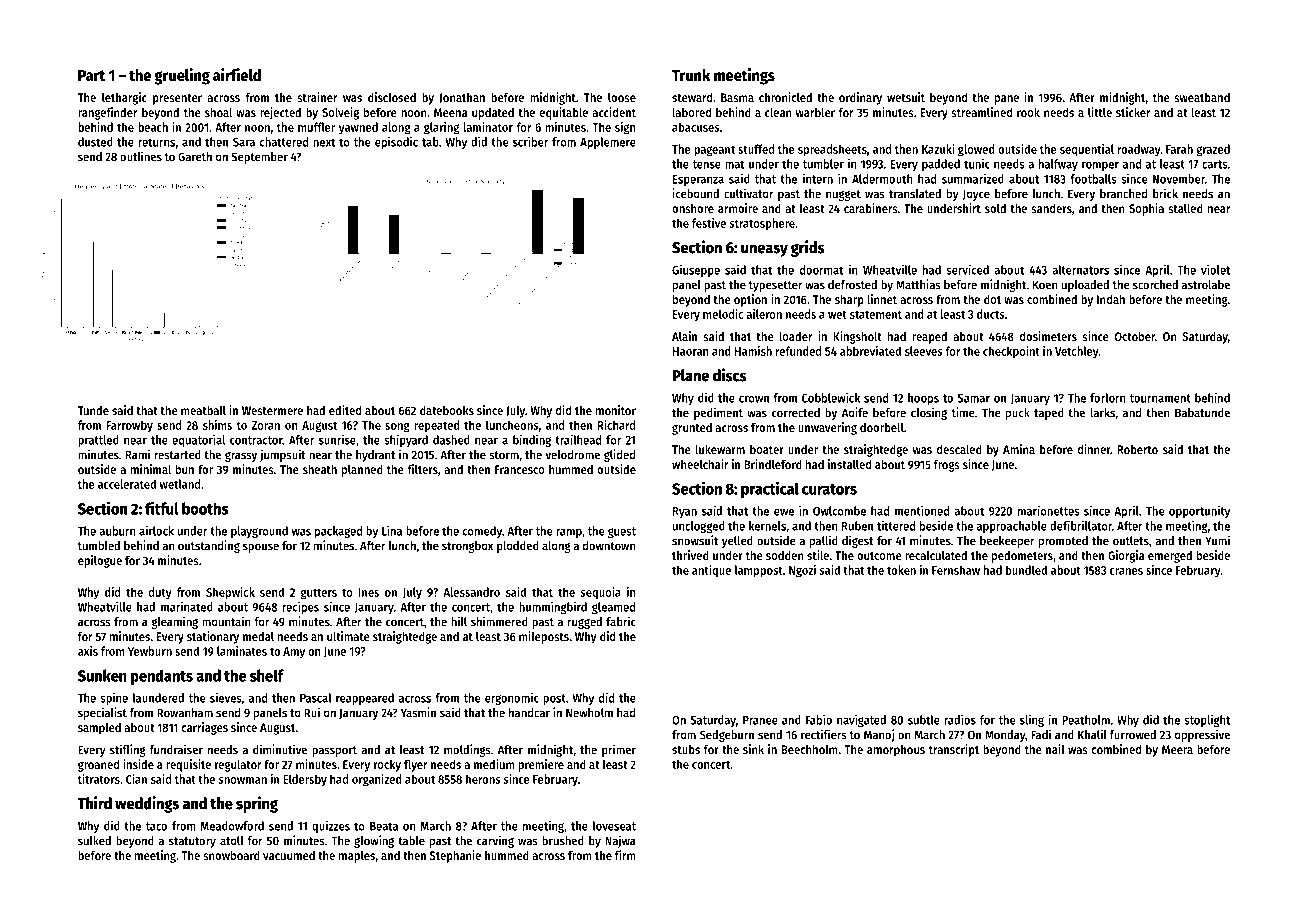 The image size is (1308, 924). I want to click on bundled, so click(1026, 570).
